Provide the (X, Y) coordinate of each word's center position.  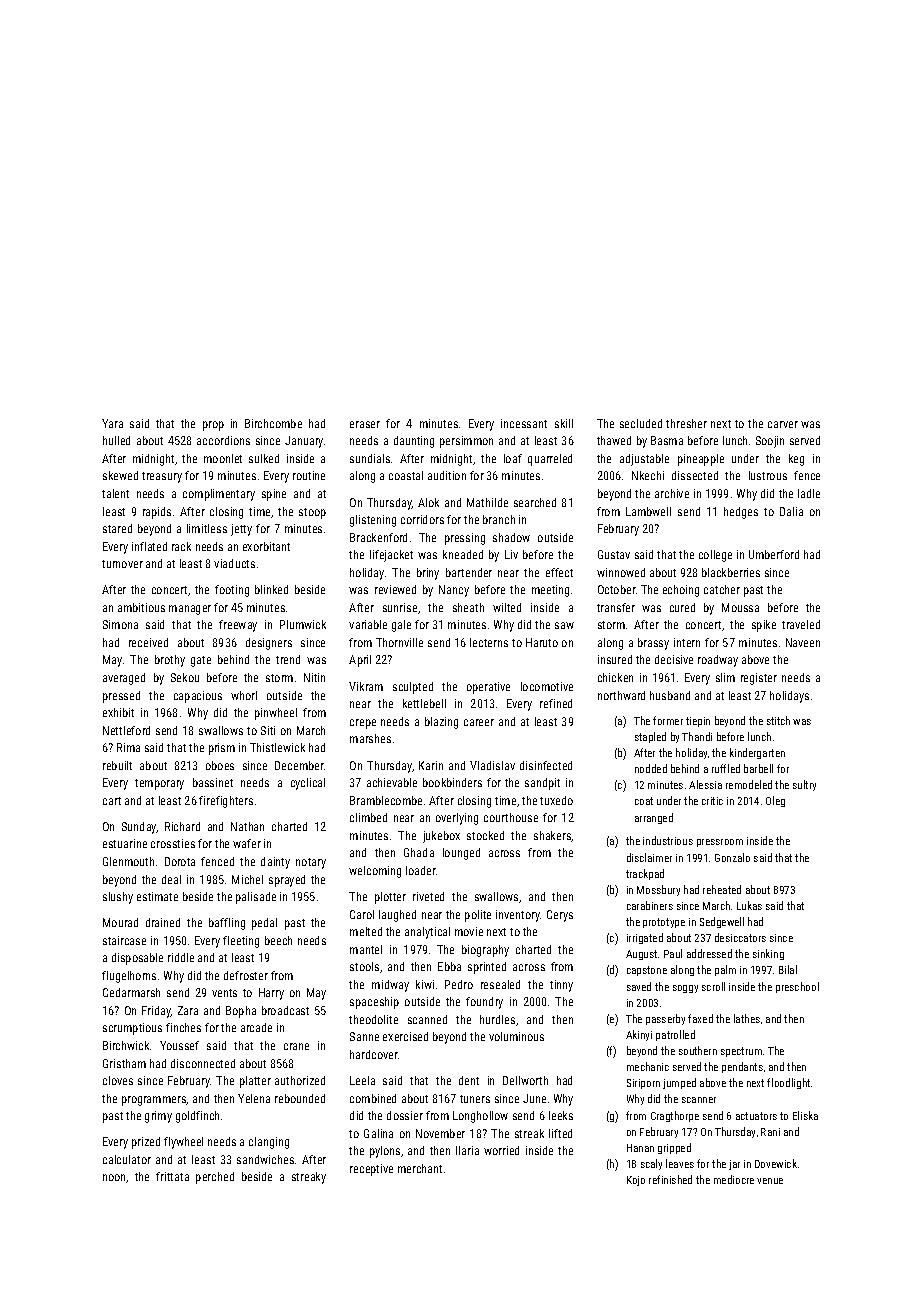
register (759, 679)
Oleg (775, 801)
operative (488, 688)
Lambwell (648, 511)
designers (269, 644)
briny (428, 574)
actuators (756, 1116)
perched (215, 1178)
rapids (157, 513)
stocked (485, 835)
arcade (256, 1027)
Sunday (139, 828)
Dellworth (525, 1080)
